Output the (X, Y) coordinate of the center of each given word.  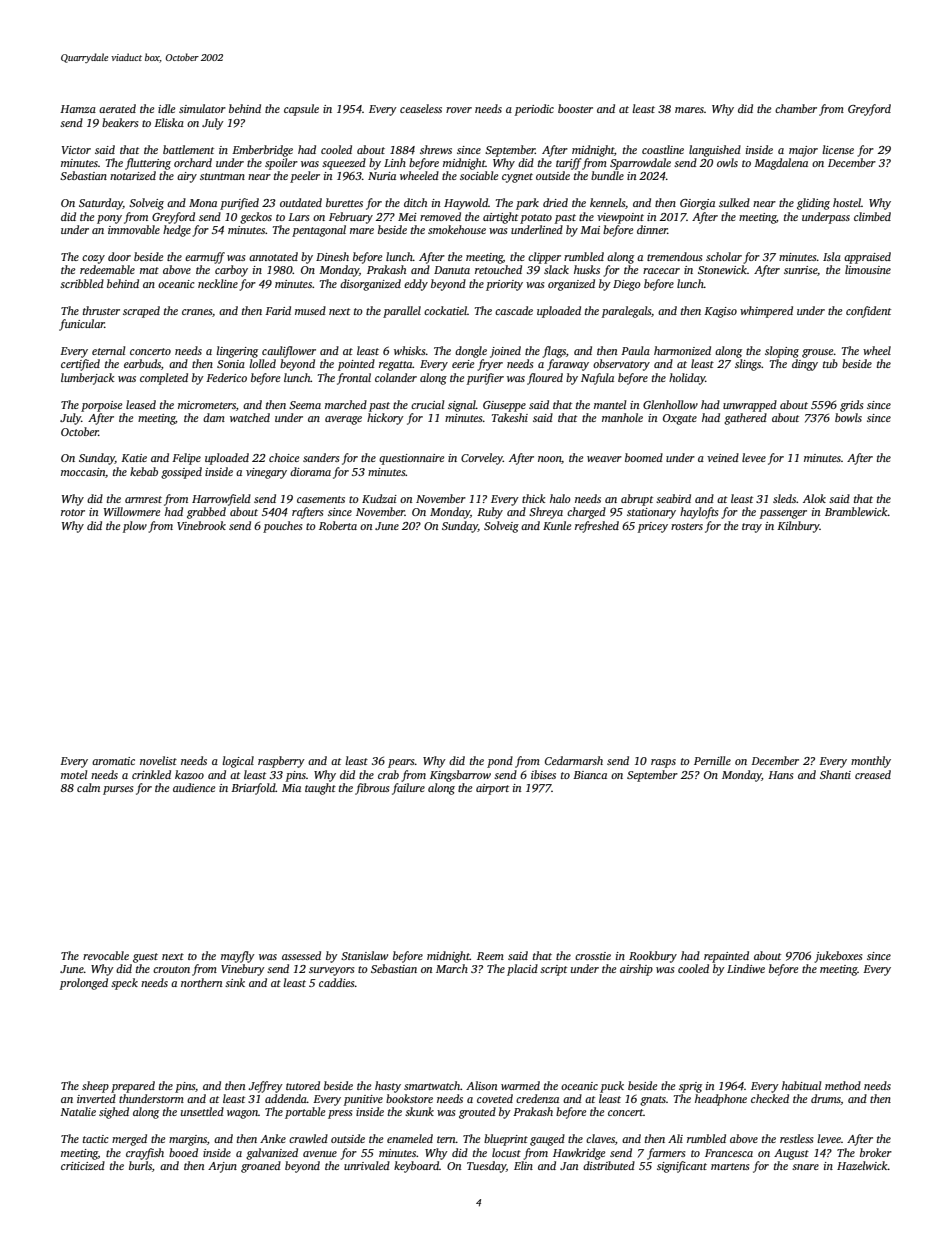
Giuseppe (504, 406)
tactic (95, 1139)
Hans (781, 775)
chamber (796, 108)
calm (88, 787)
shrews (436, 149)
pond (500, 762)
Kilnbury (798, 527)
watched (250, 417)
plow (135, 527)
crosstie (593, 956)
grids (852, 406)
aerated (117, 108)
